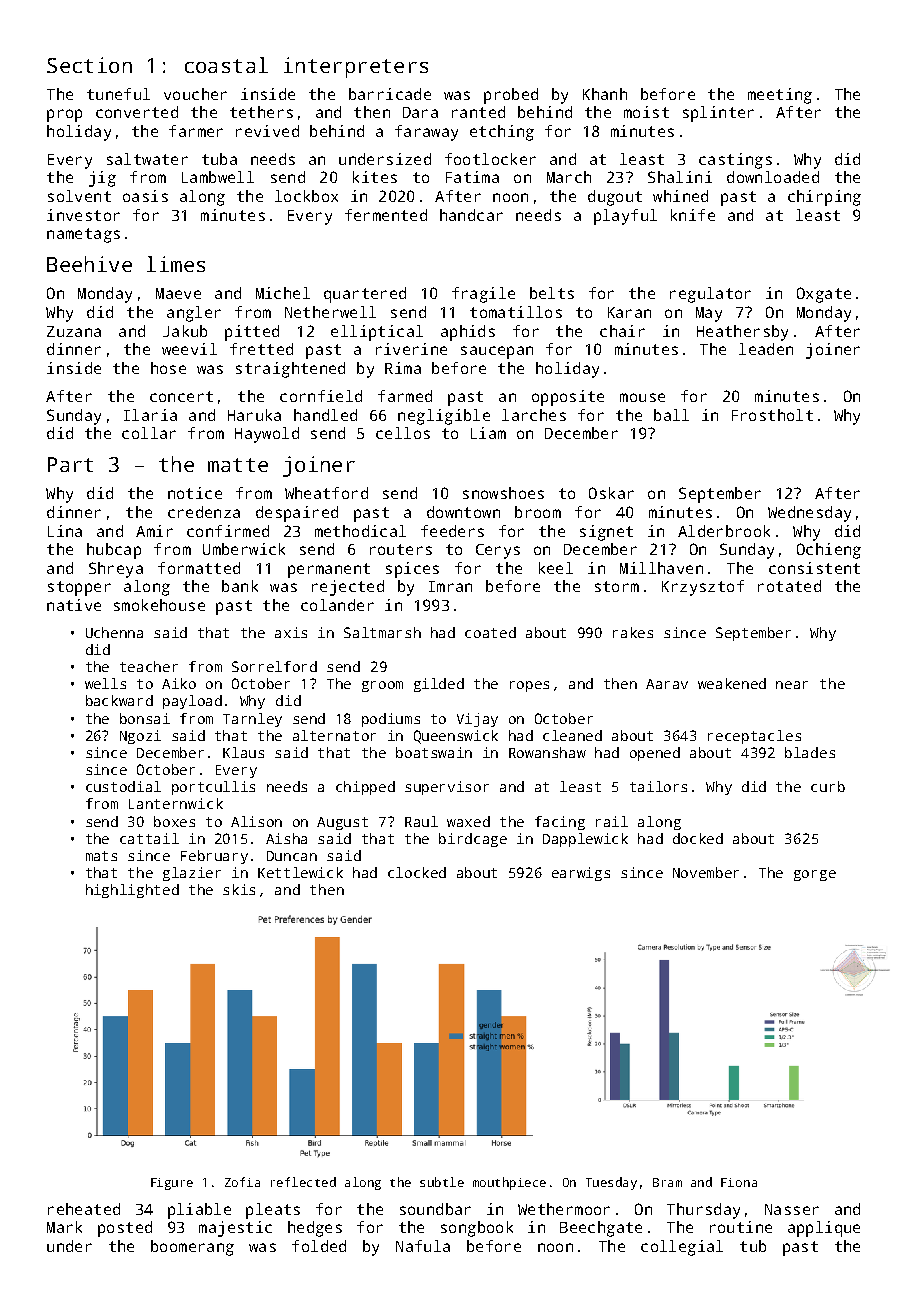 The height and width of the screenshot is (1316, 908). I want to click on Fiona, so click(739, 1182).
